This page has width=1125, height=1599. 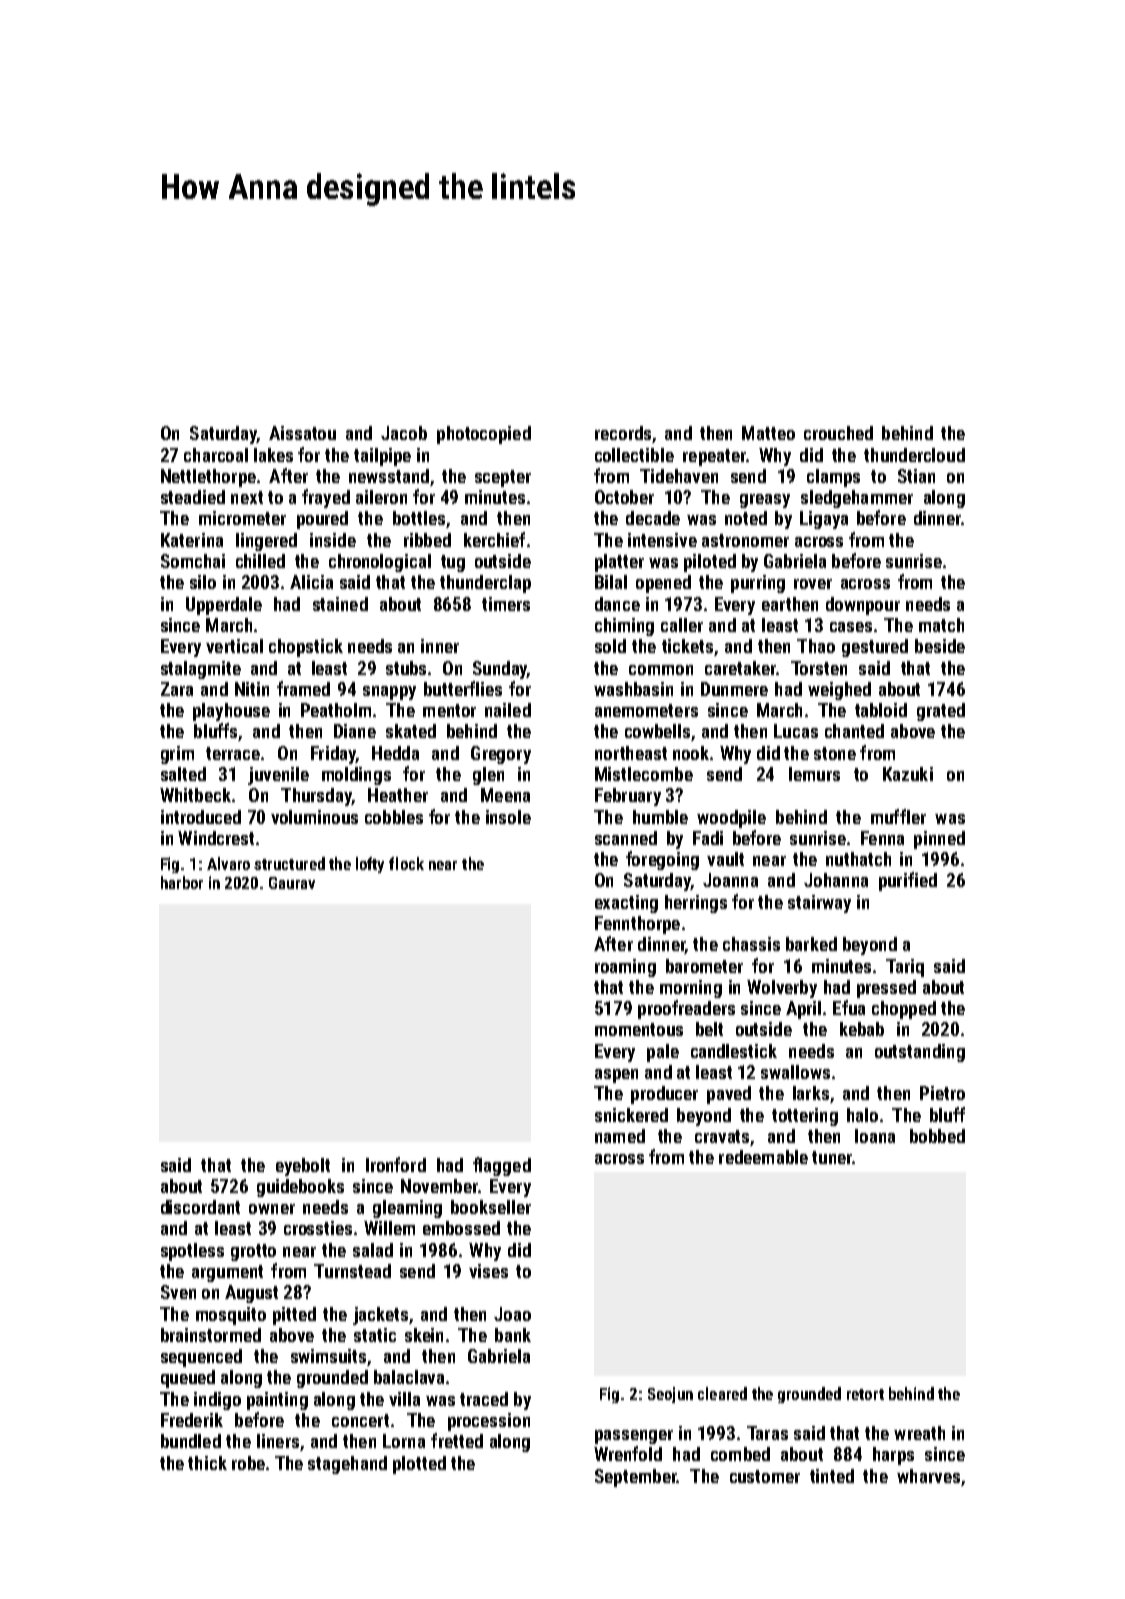 What do you see at coordinates (636, 1478) in the page?
I see `September` at bounding box center [636, 1478].
